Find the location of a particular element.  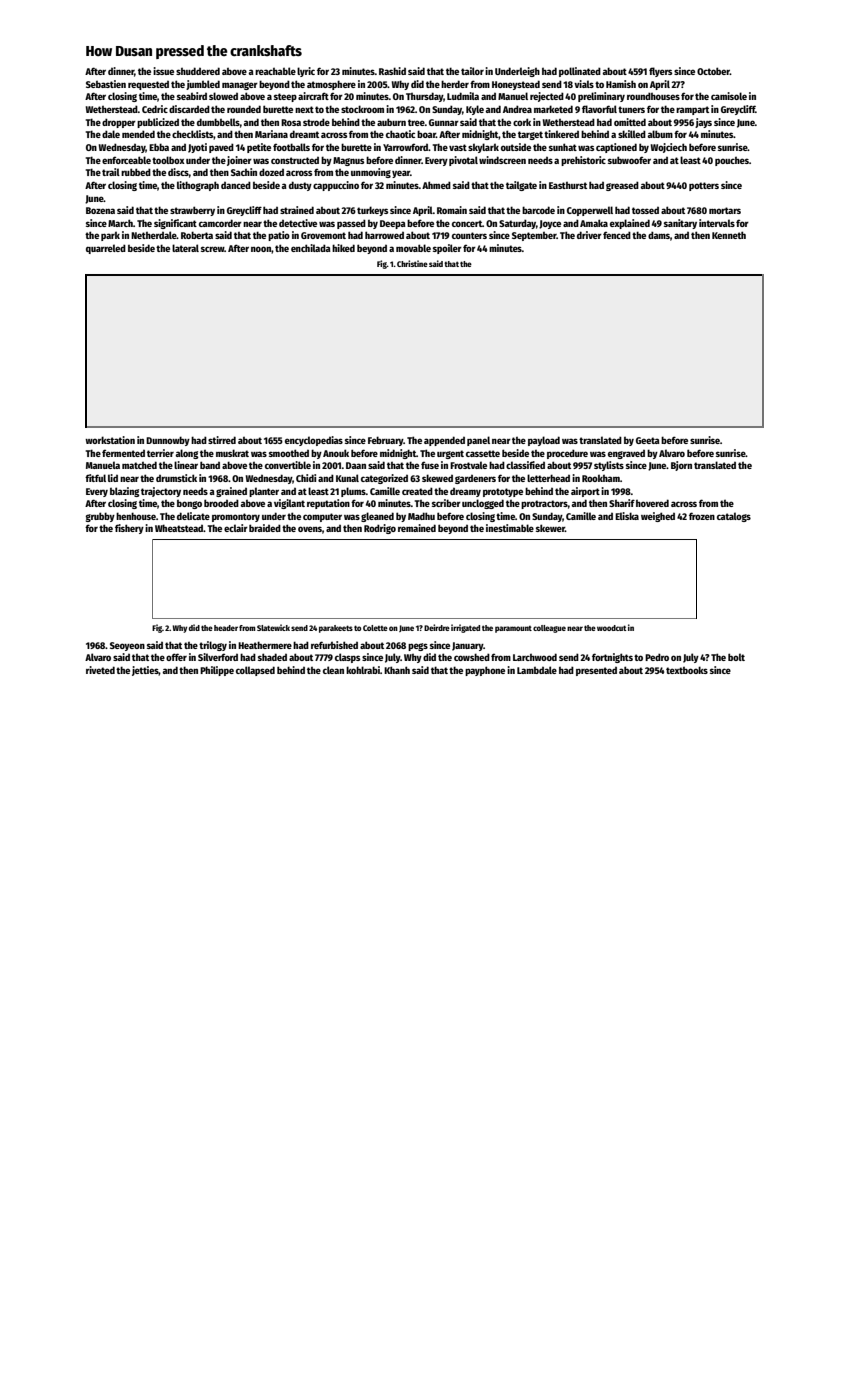

frozen is located at coordinates (702, 516).
